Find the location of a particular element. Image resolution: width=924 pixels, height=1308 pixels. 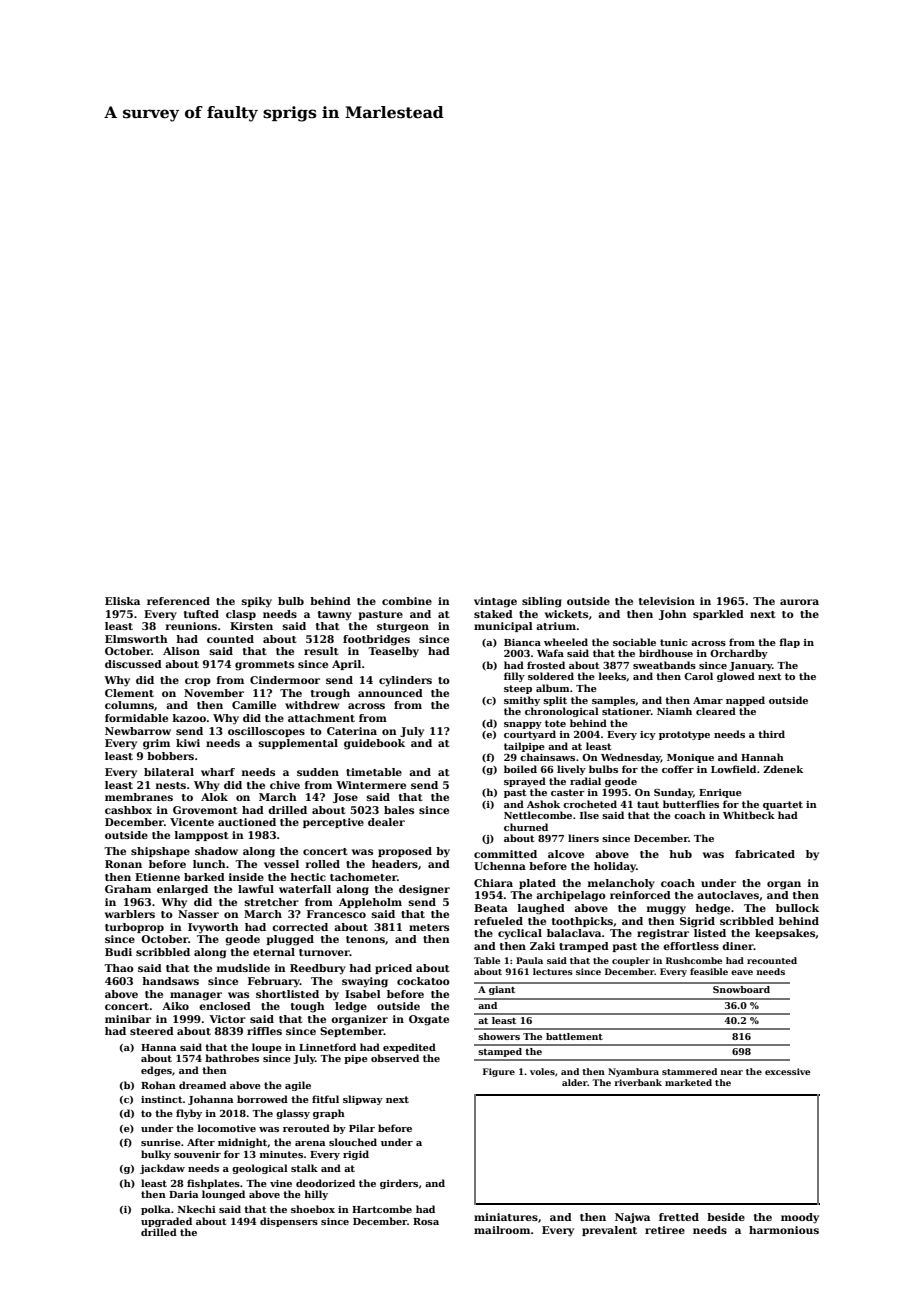

television is located at coordinates (667, 601).
